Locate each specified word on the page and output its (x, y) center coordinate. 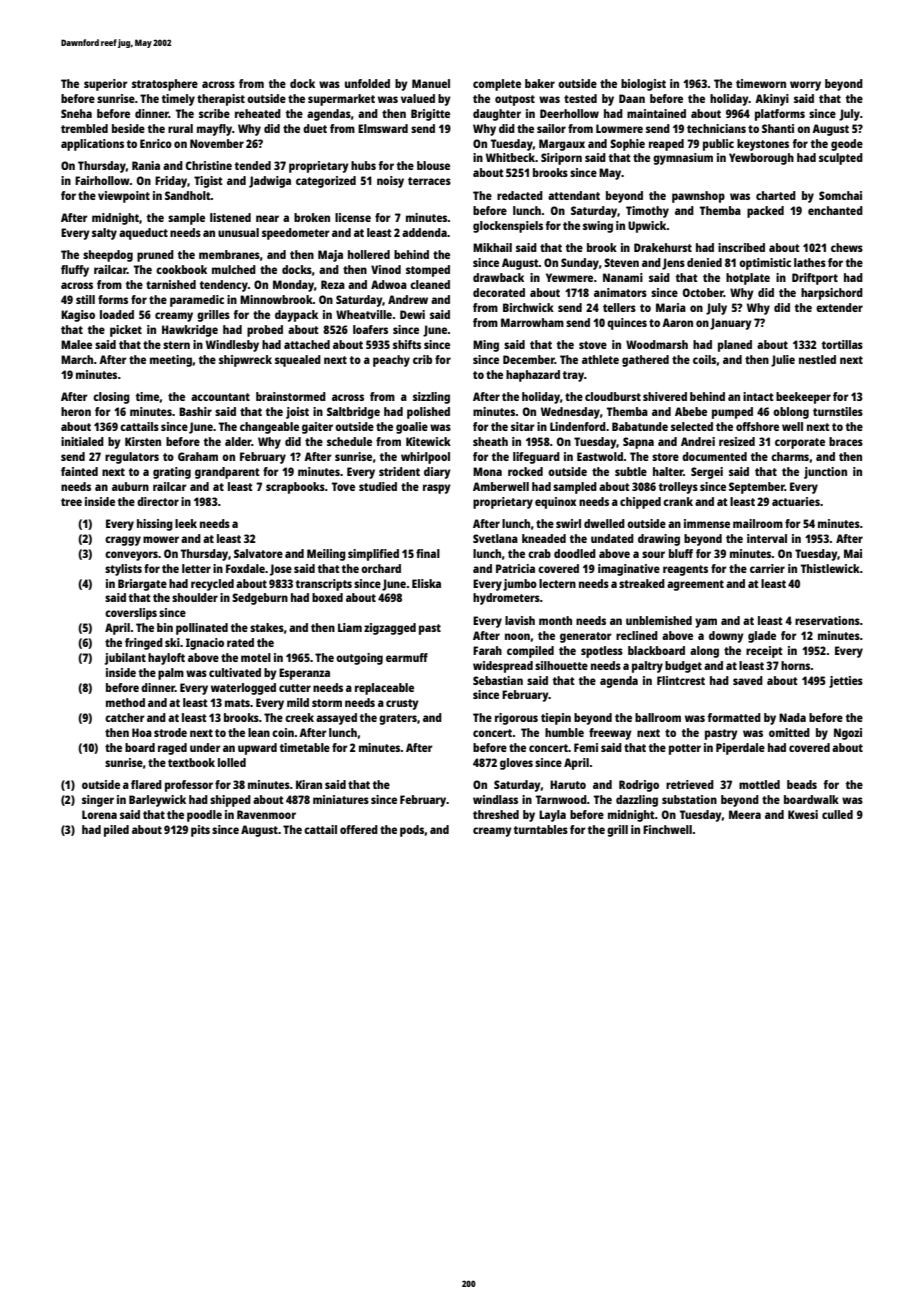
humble (564, 732)
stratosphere (165, 85)
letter (196, 568)
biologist (643, 85)
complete (497, 85)
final (428, 553)
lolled (232, 762)
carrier (767, 568)
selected (692, 426)
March (77, 359)
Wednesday (570, 413)
